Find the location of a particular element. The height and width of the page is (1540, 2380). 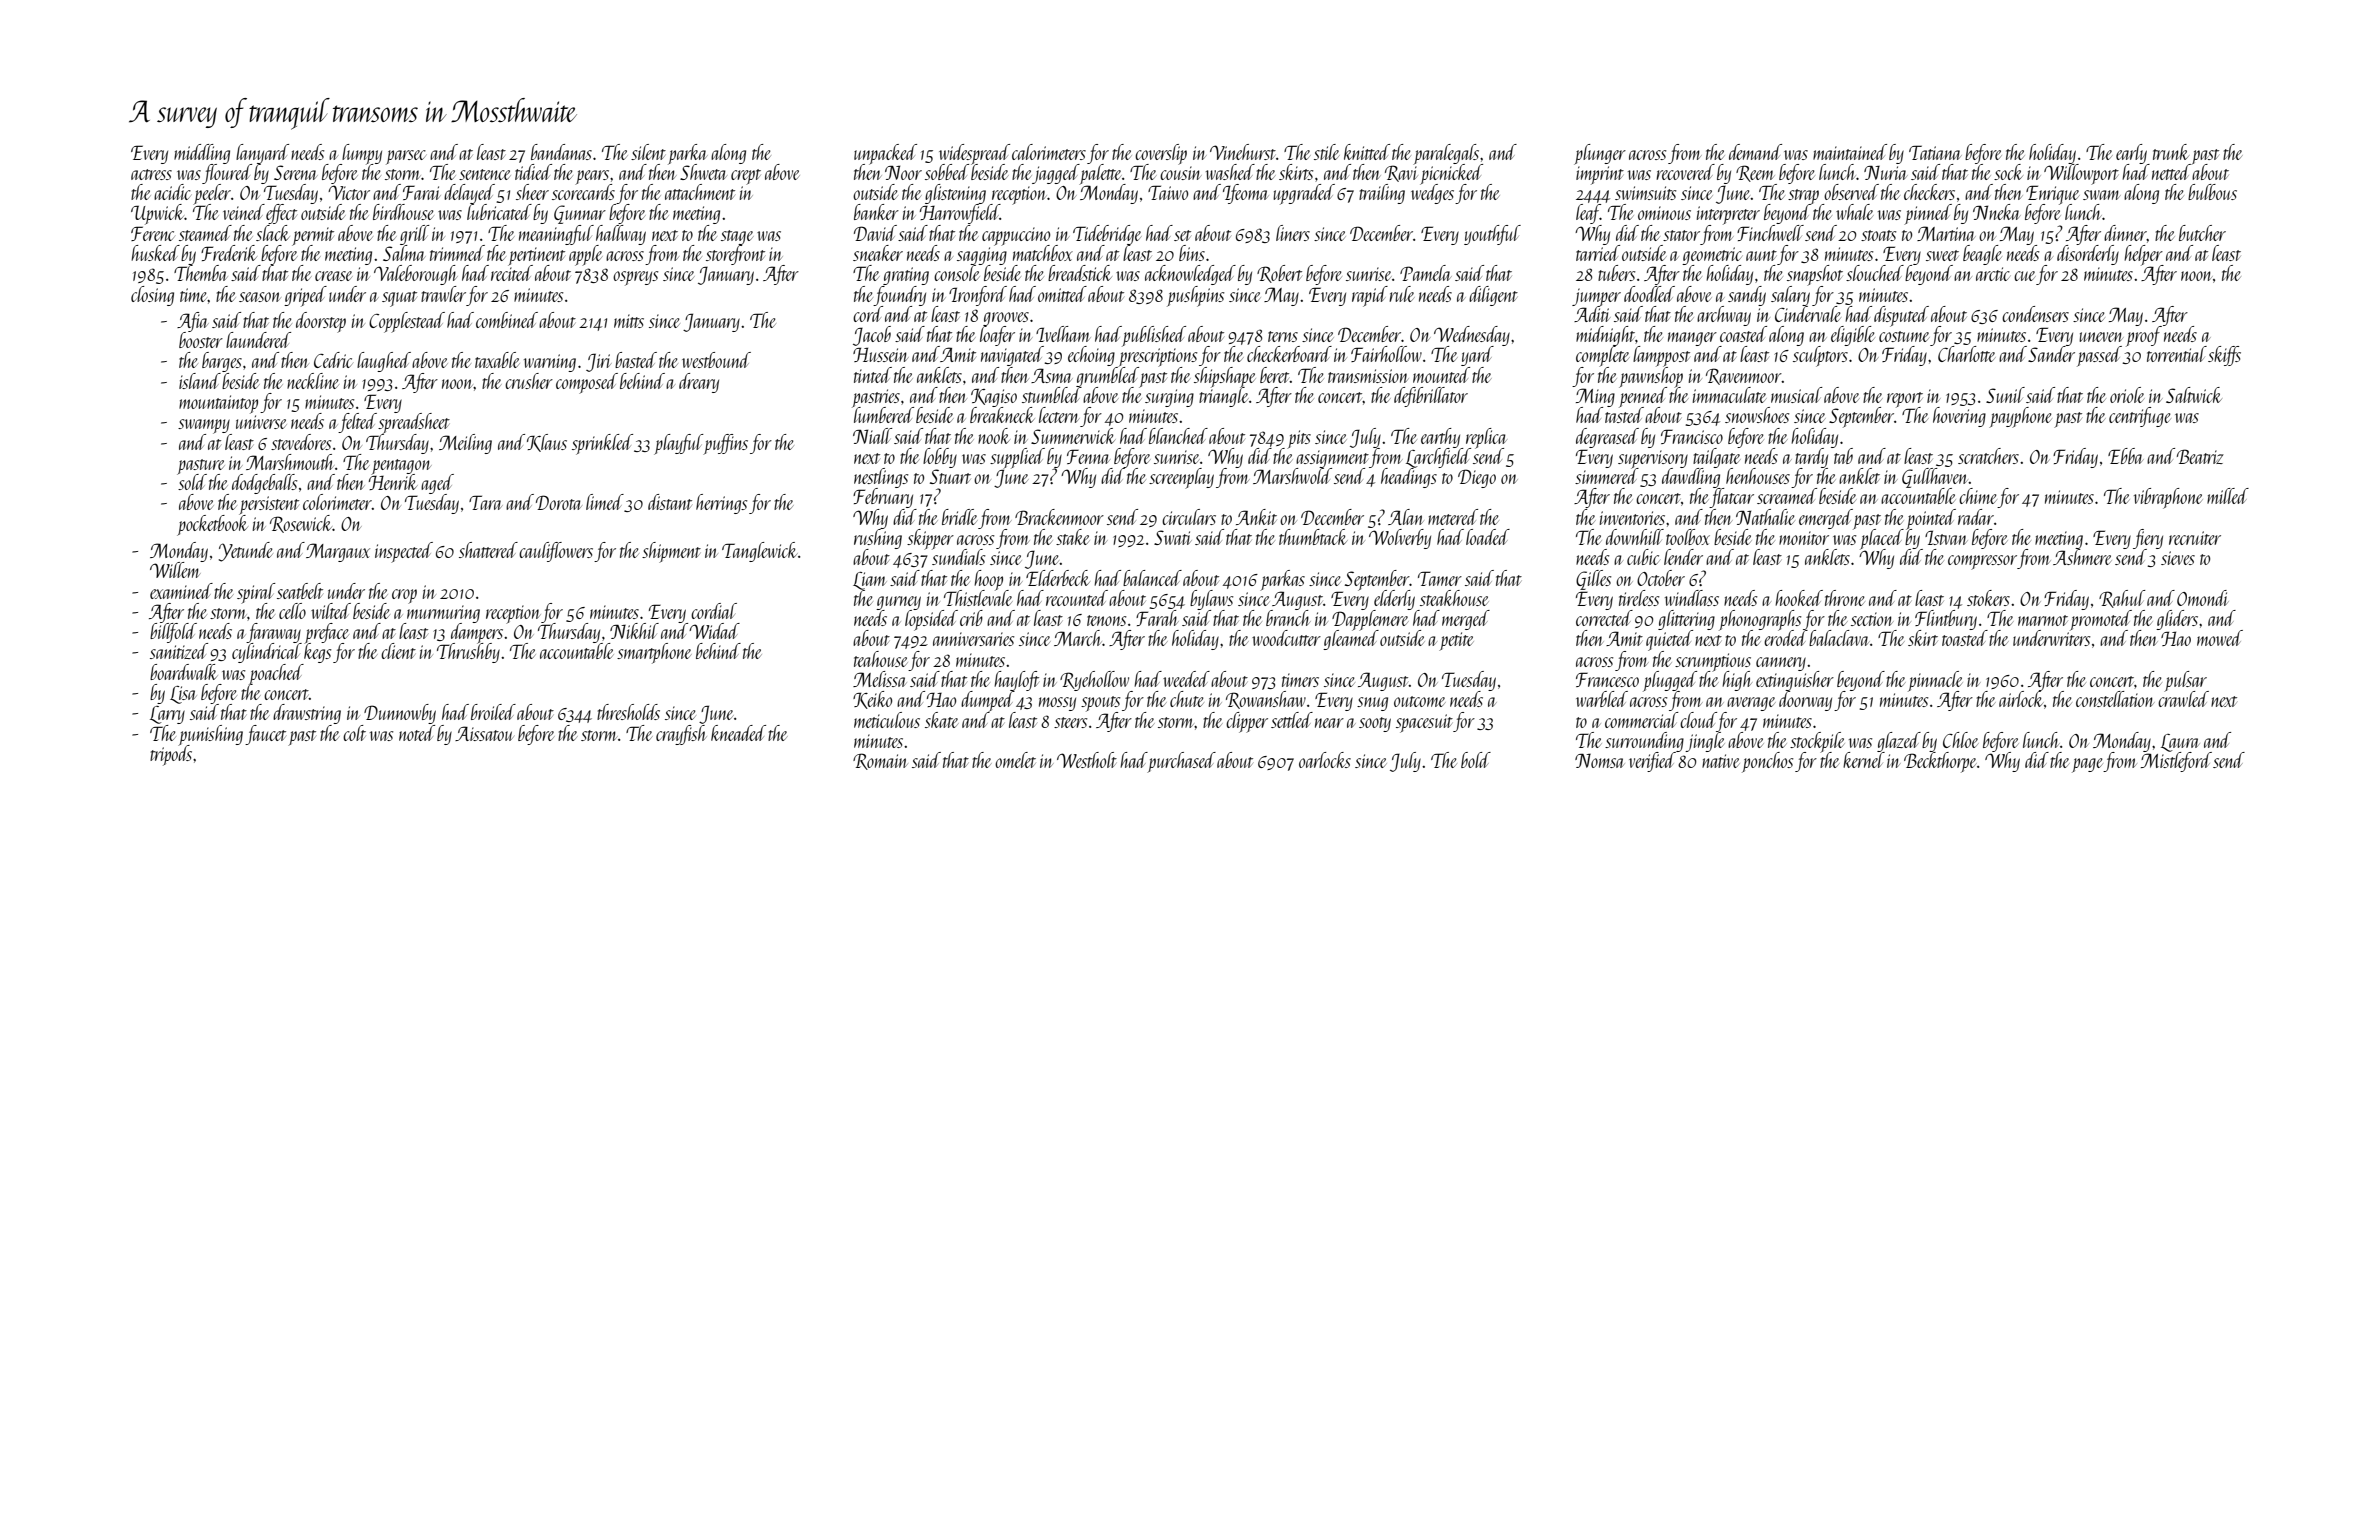

verified is located at coordinates (1652, 762).
